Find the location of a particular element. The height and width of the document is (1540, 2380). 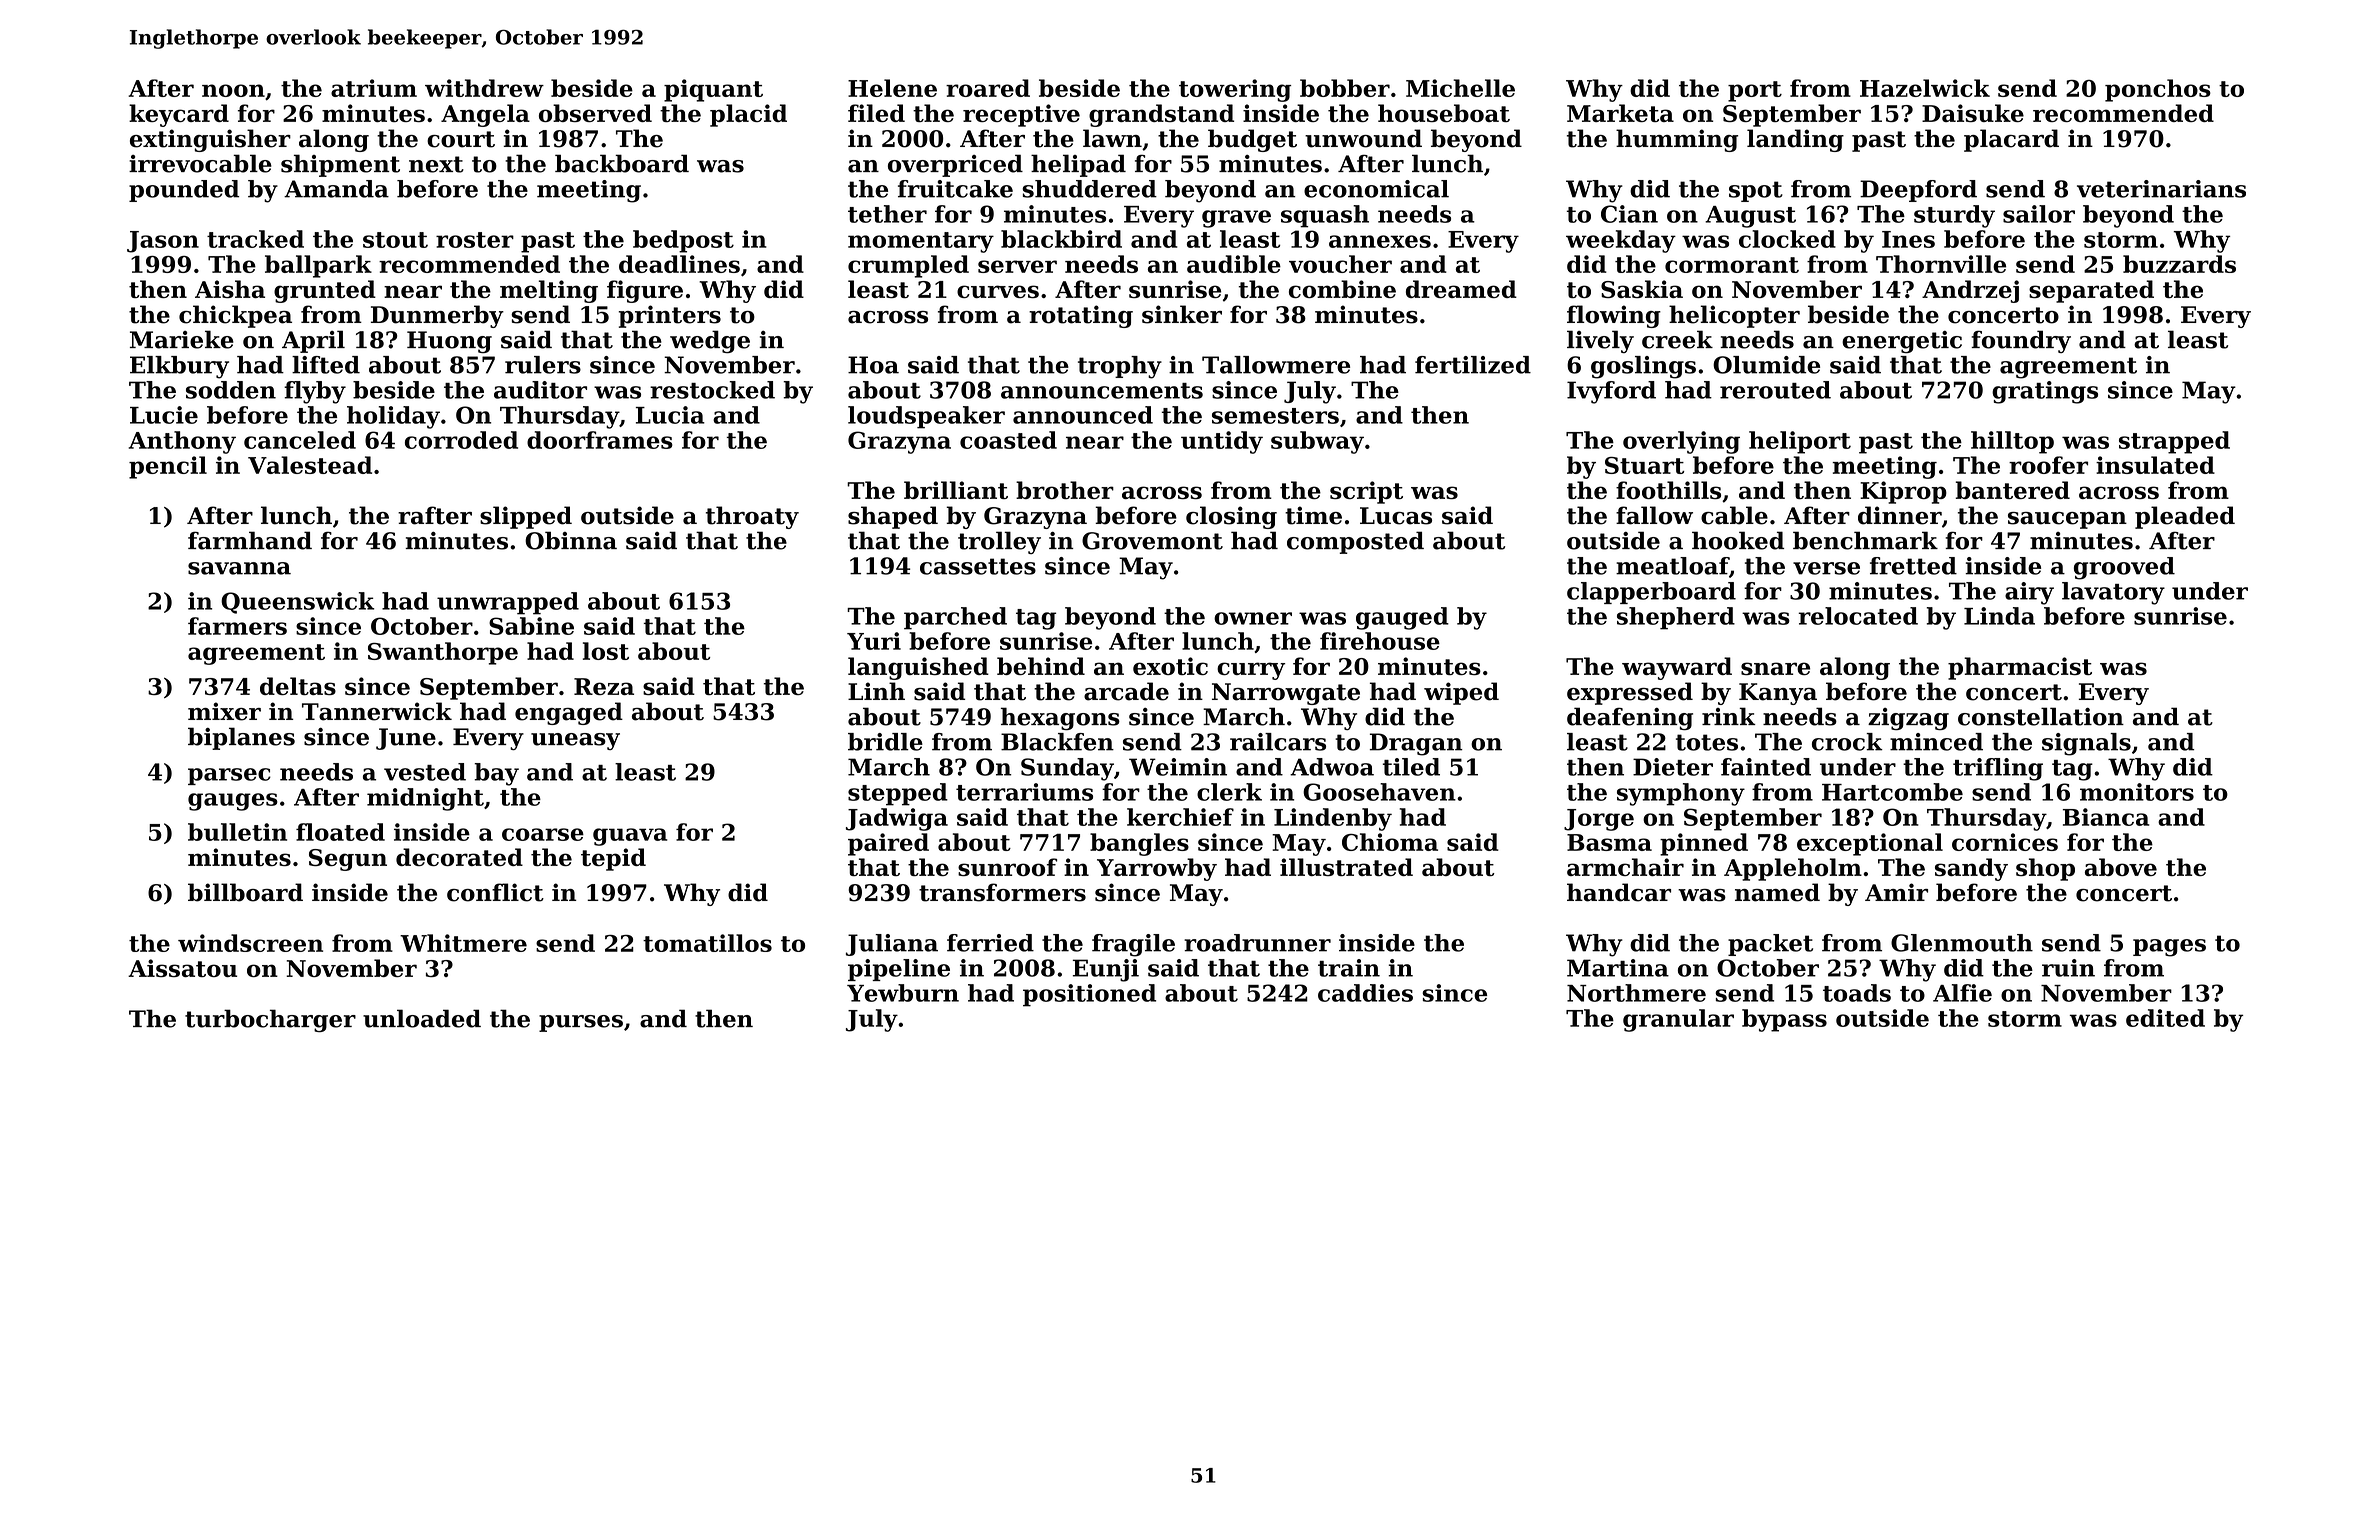

Amir is located at coordinates (1896, 892).
